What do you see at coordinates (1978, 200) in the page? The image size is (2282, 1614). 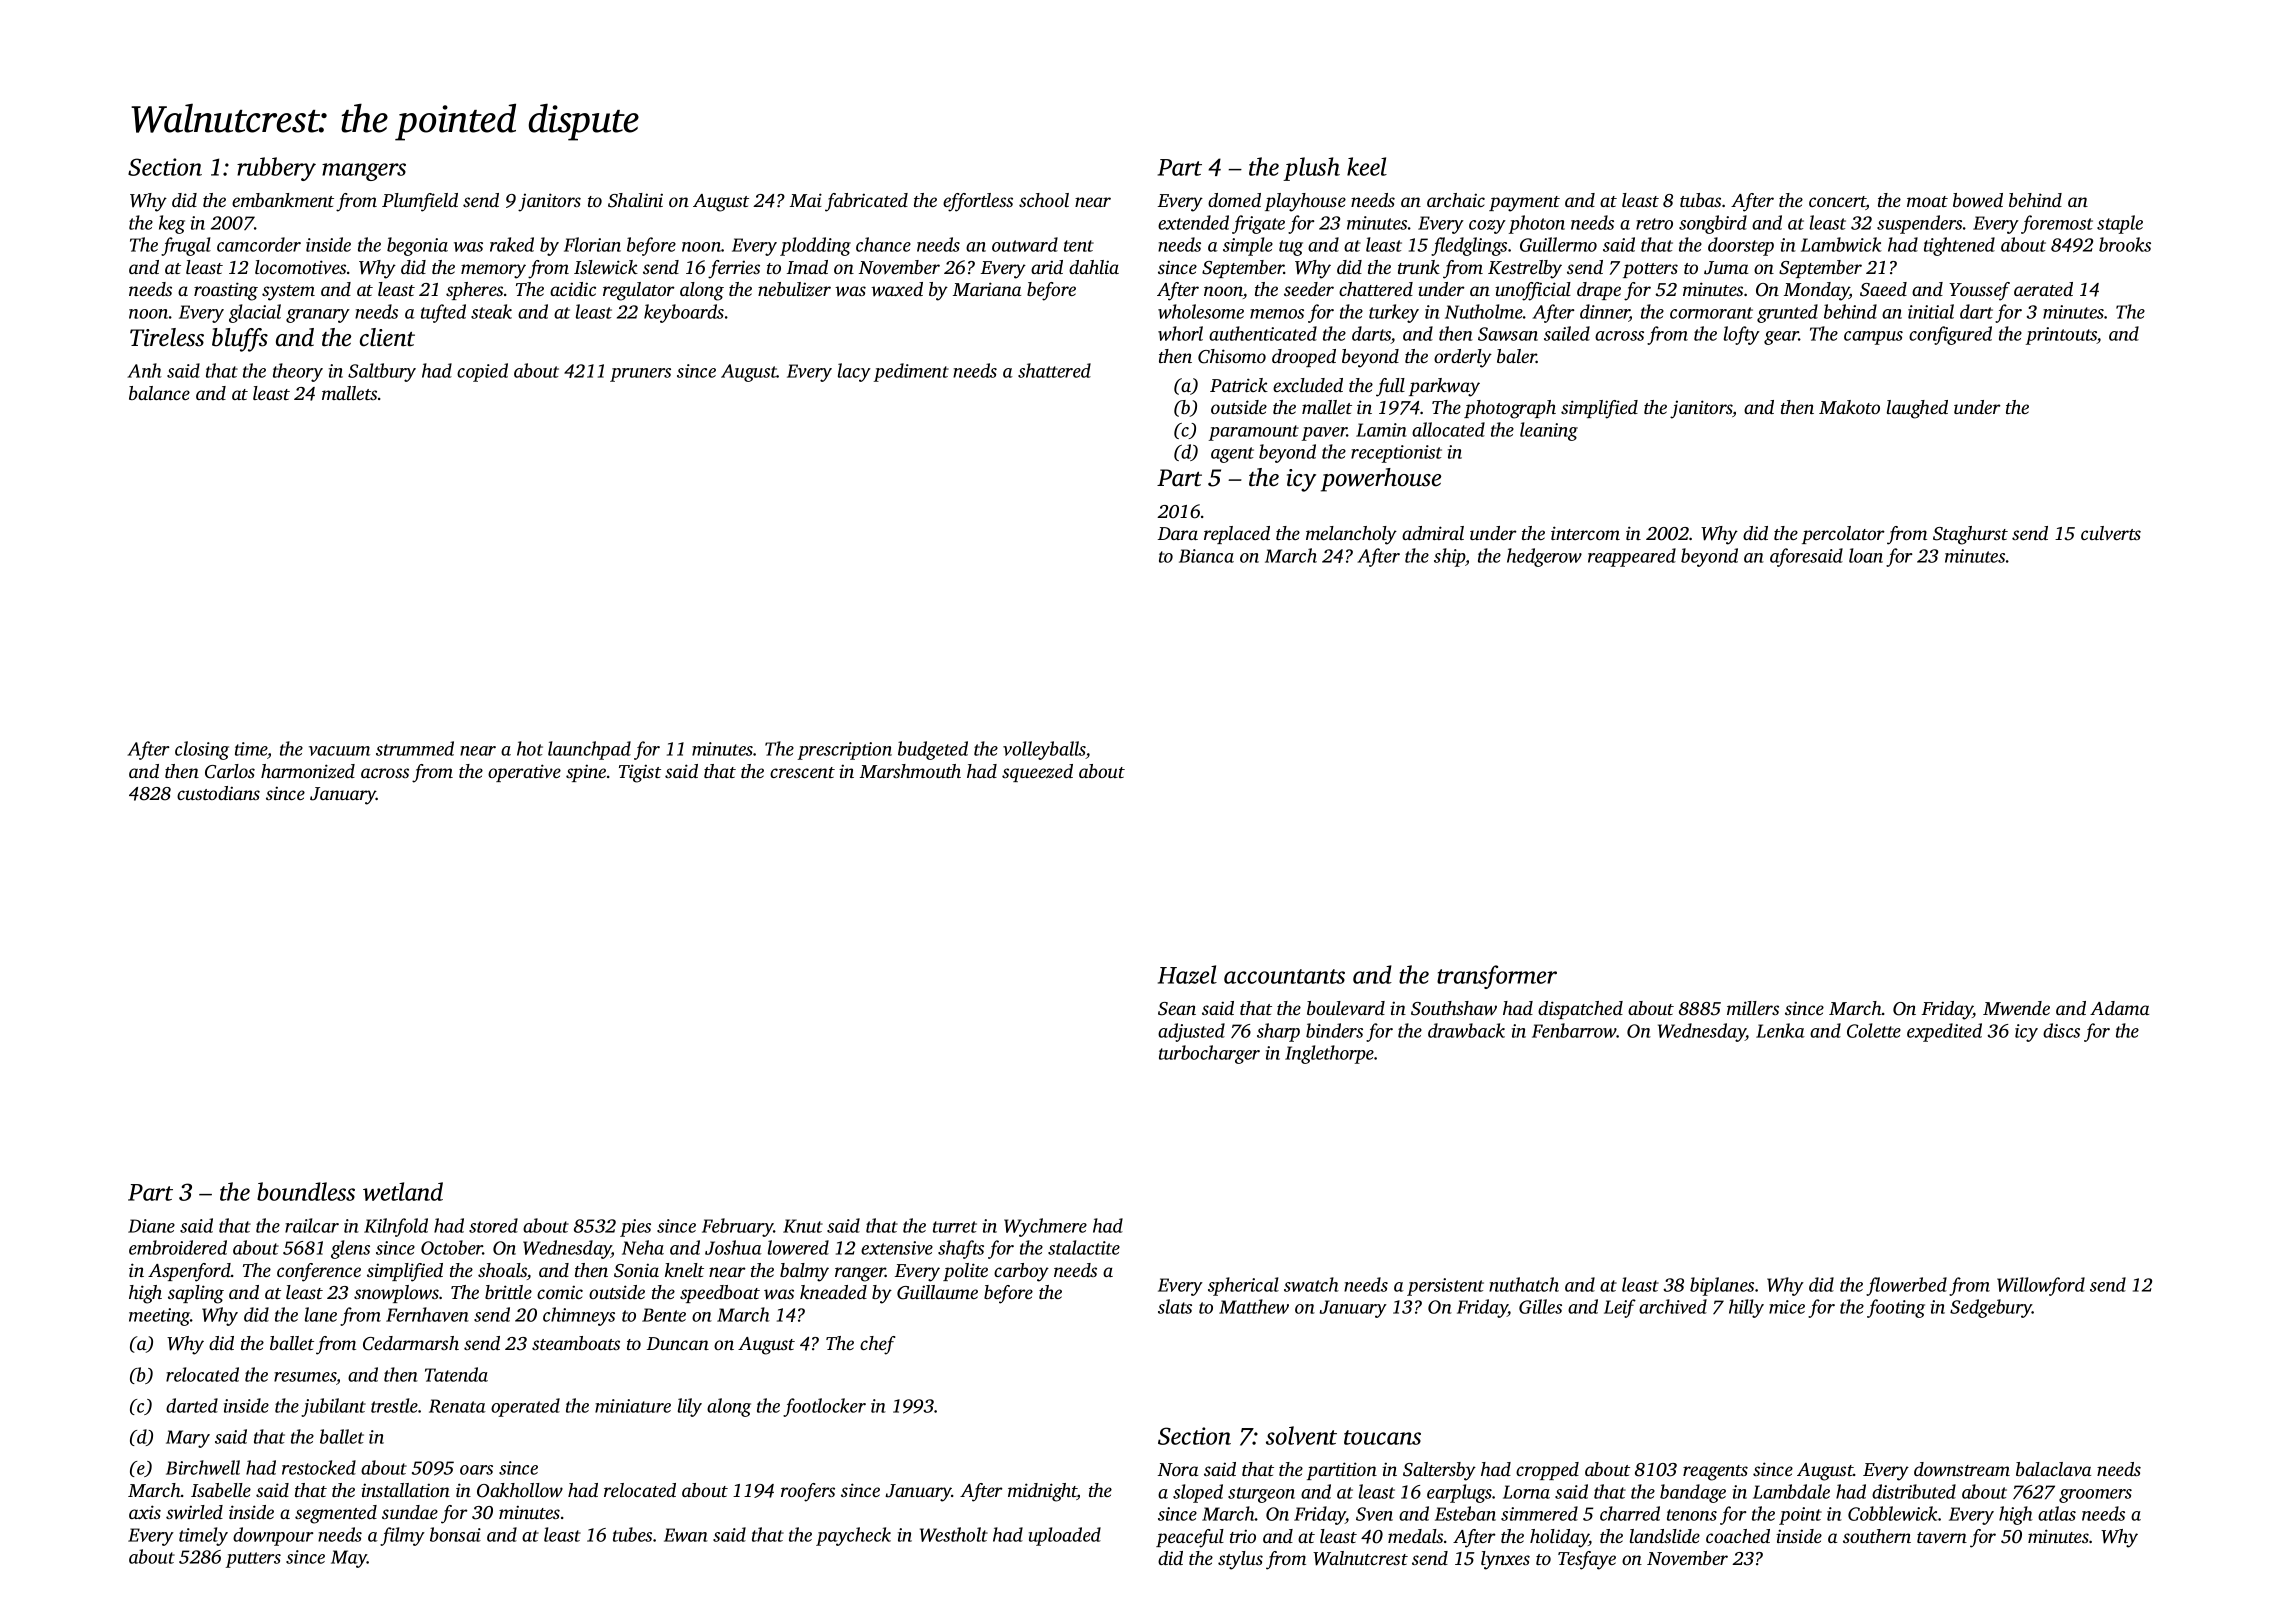 I see `bowed` at bounding box center [1978, 200].
